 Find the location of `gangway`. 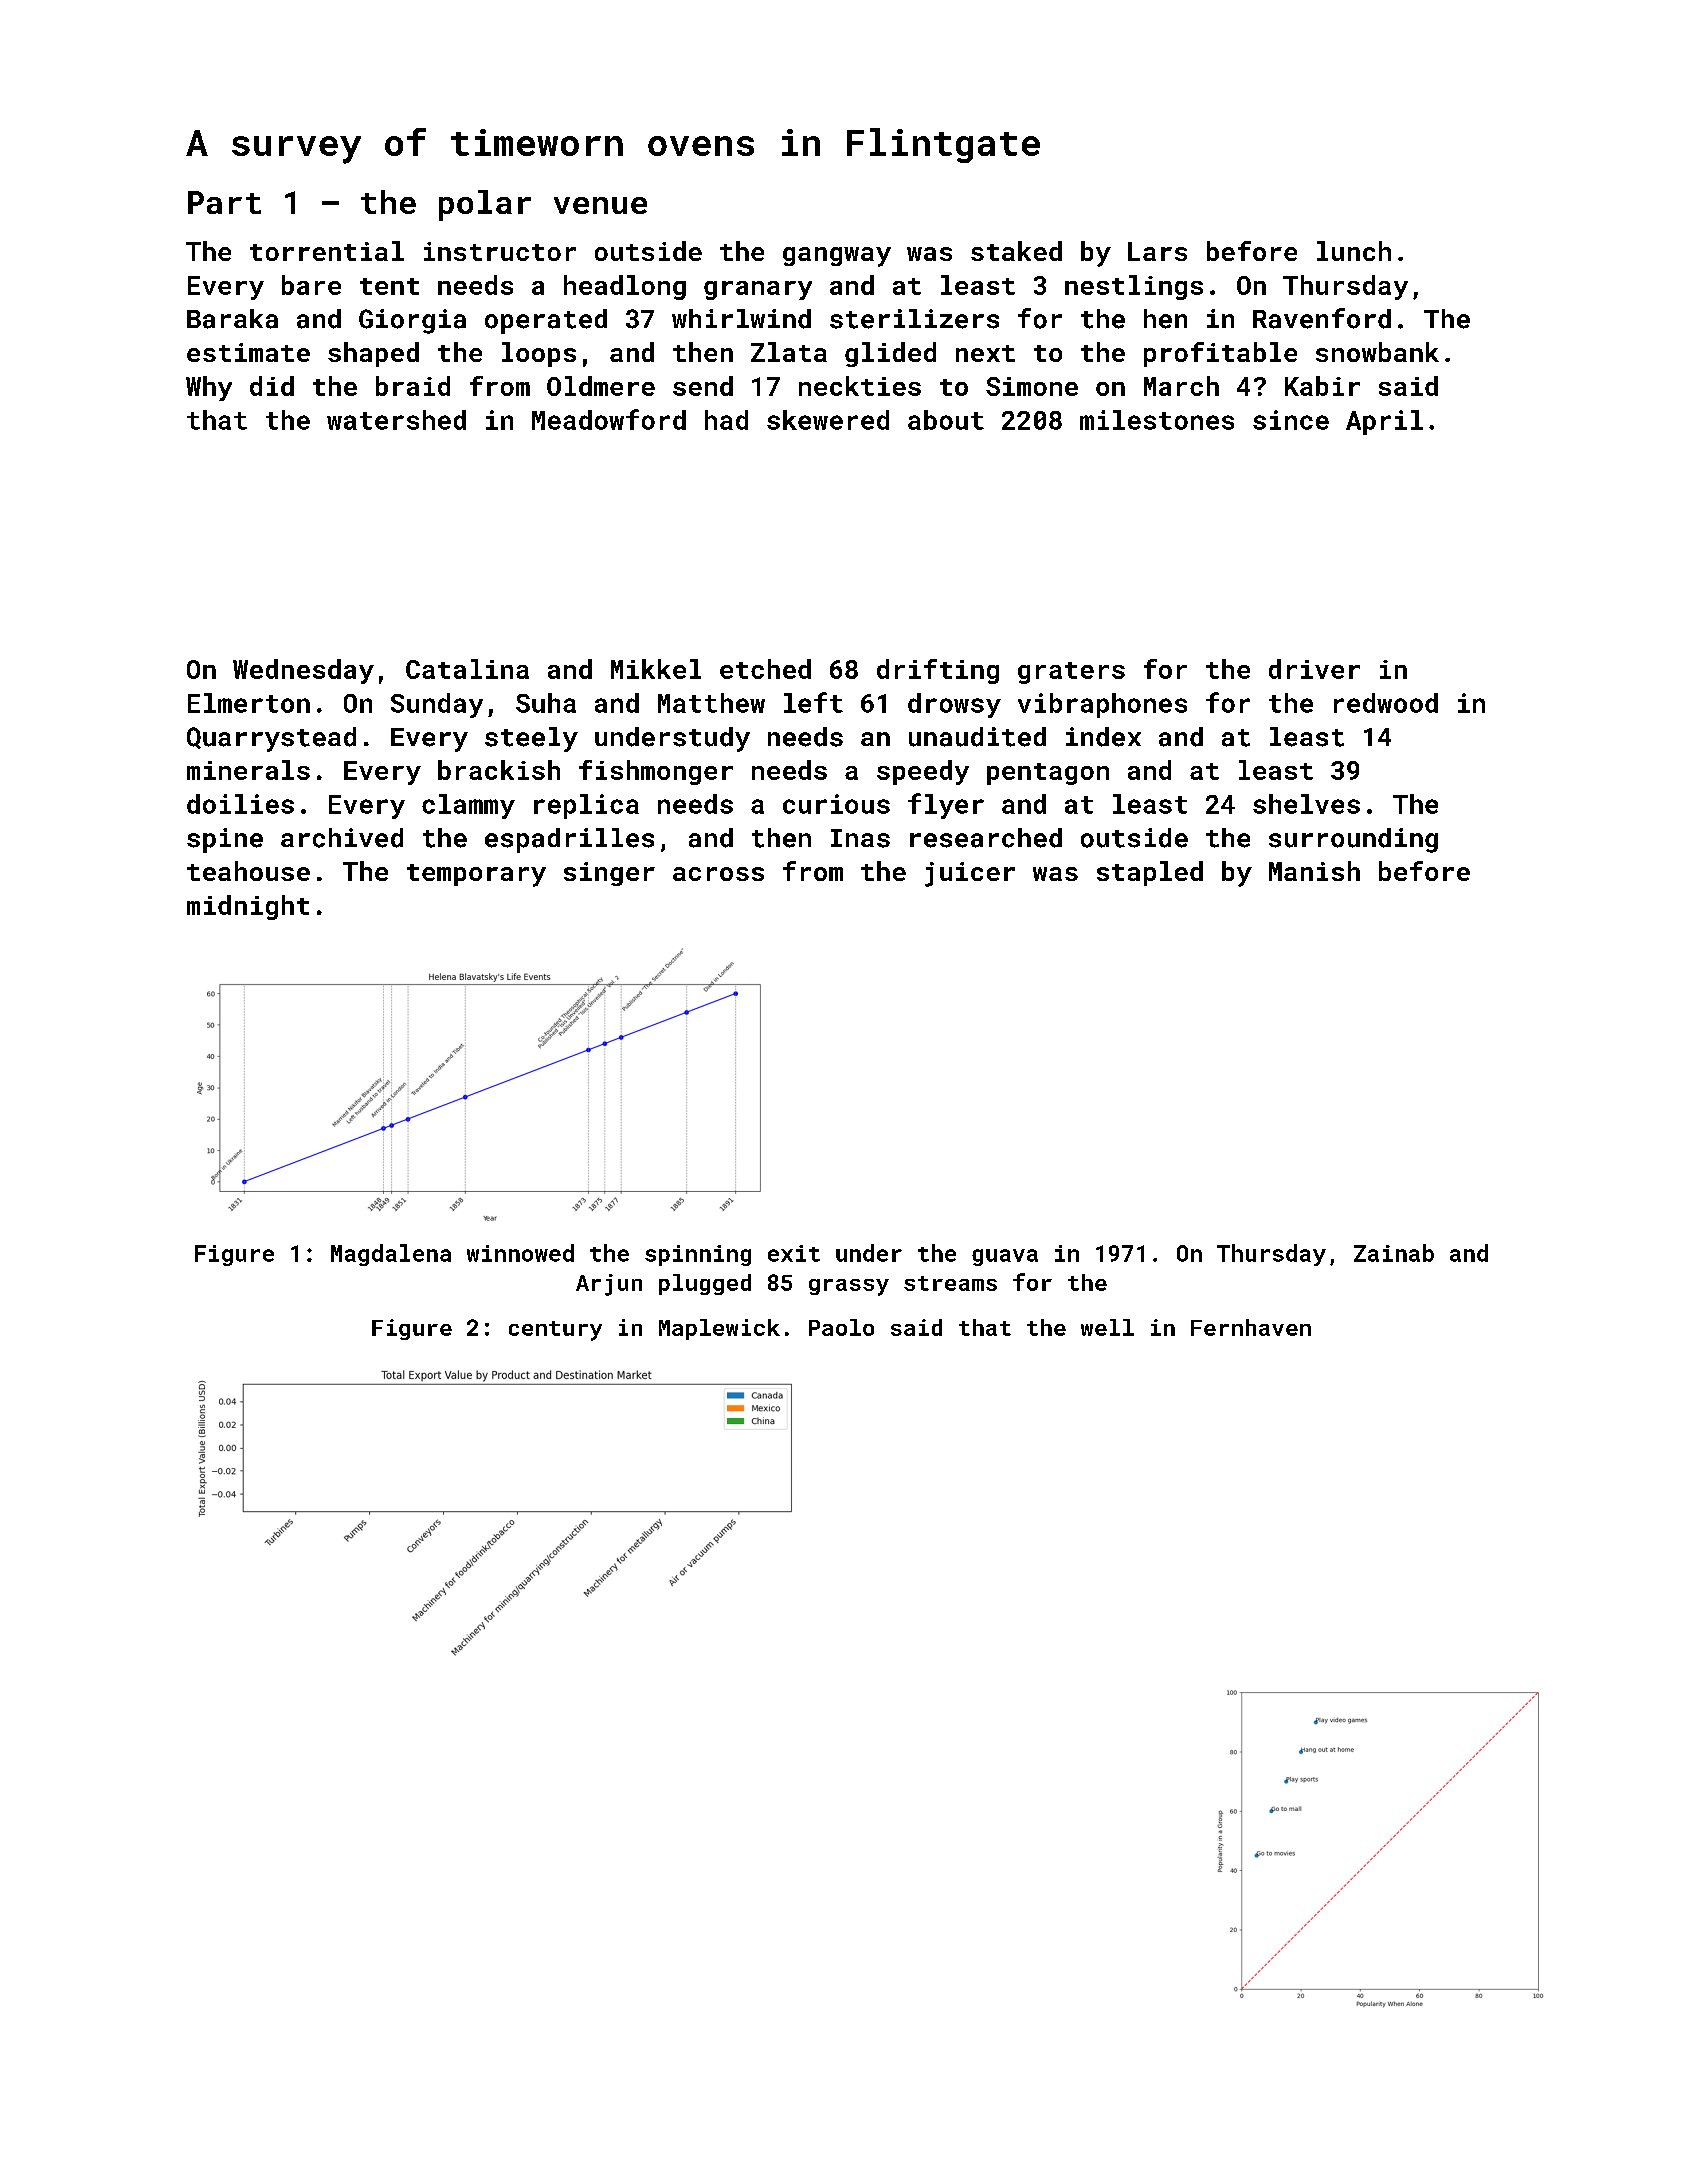

gangway is located at coordinates (837, 257).
